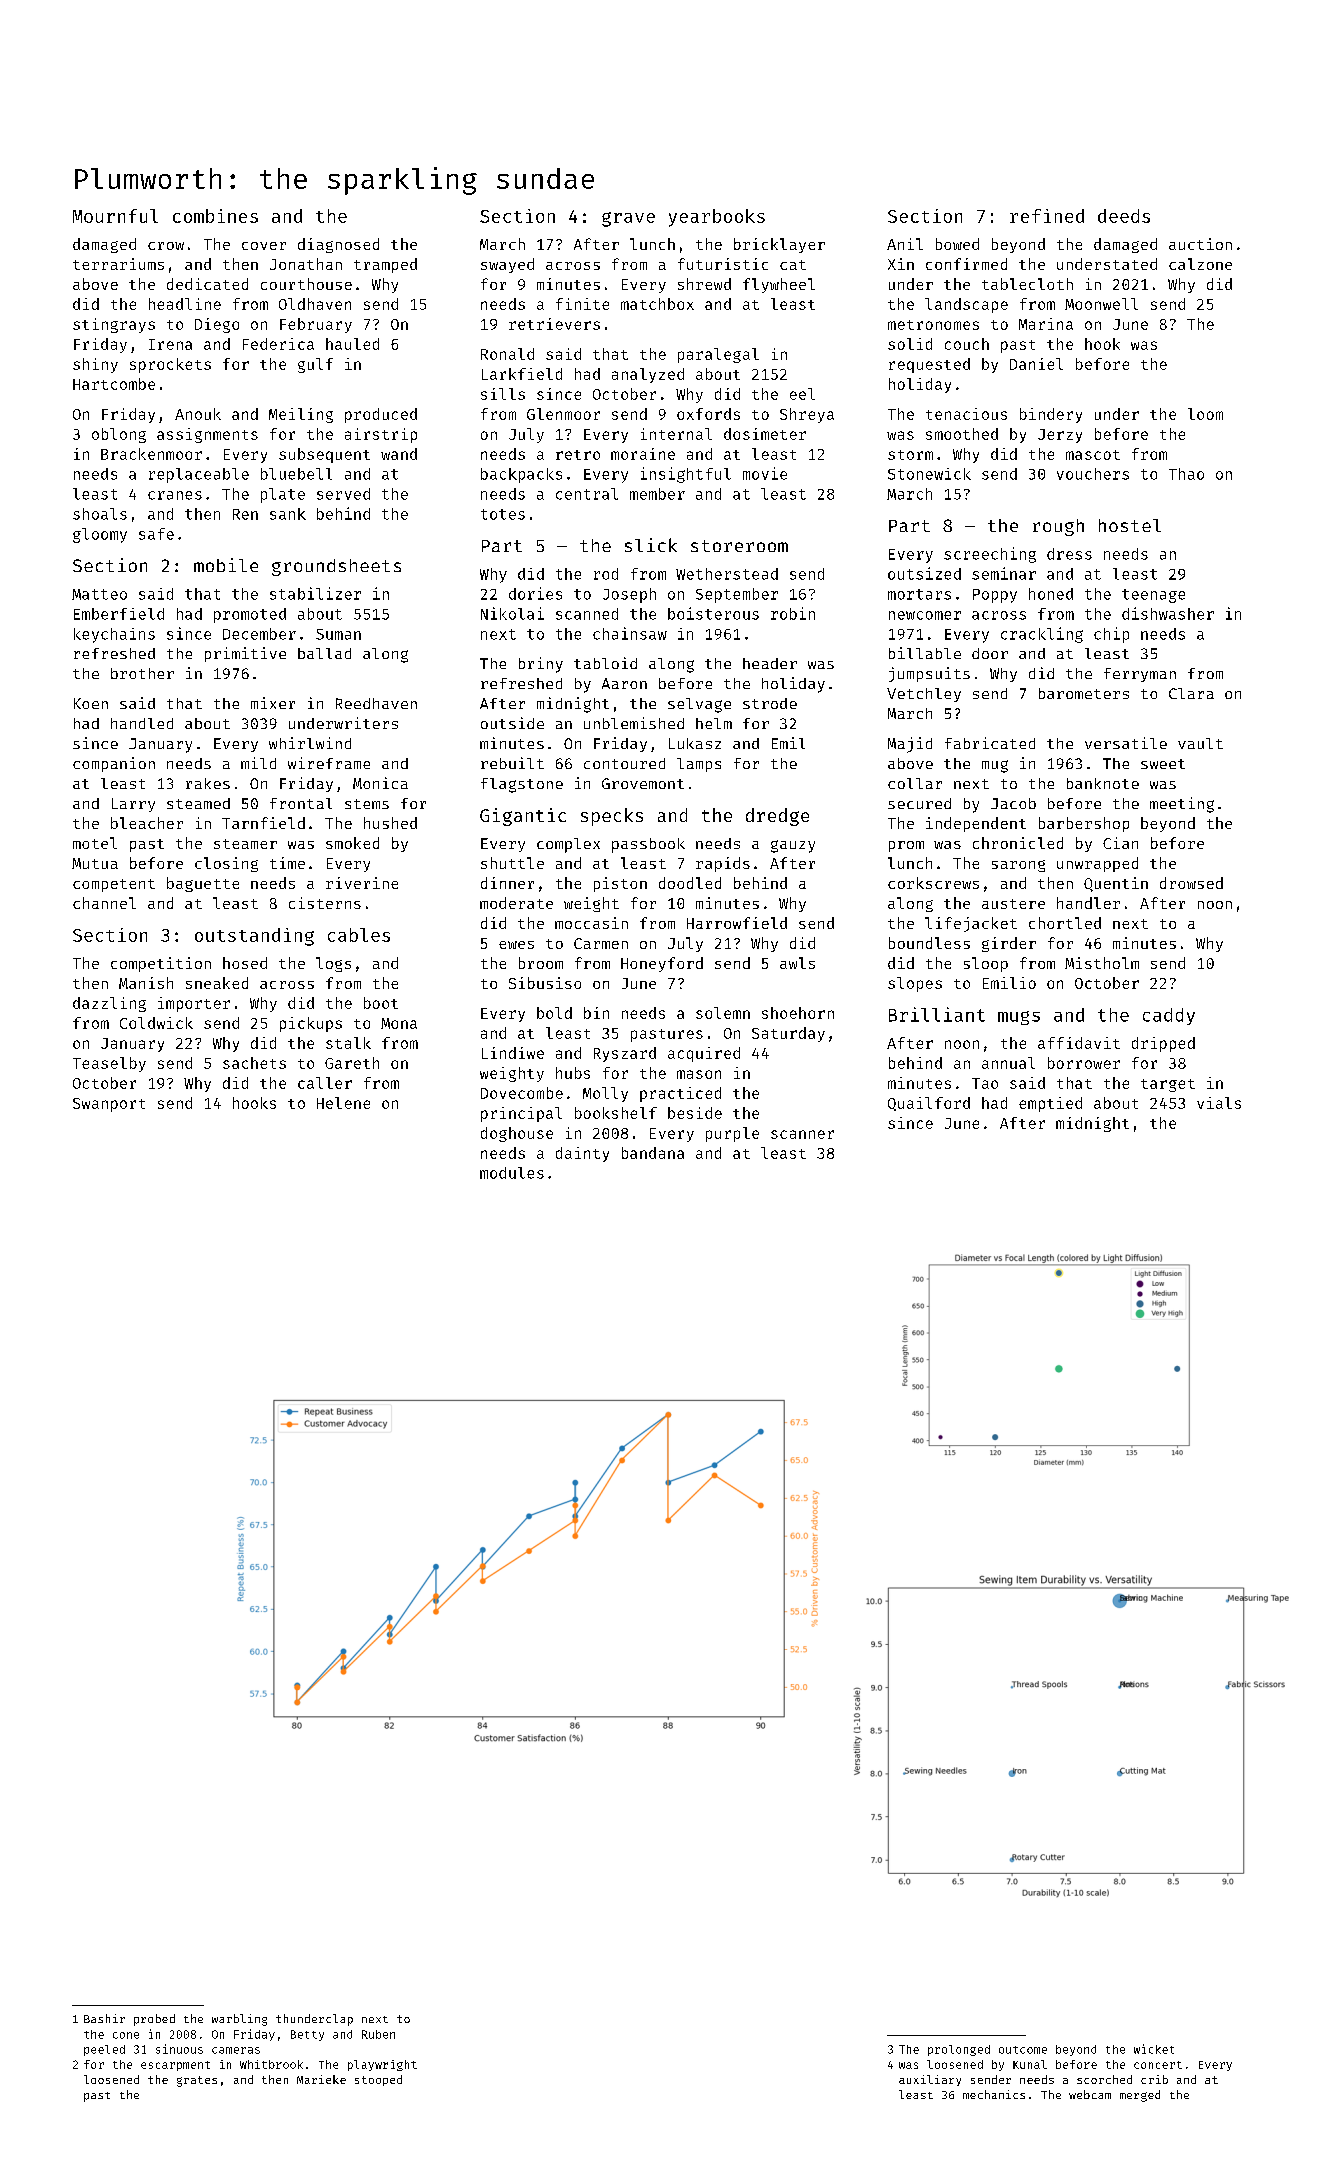 The image size is (1317, 2169). Describe the element at coordinates (699, 705) in the document. I see `selvage` at that location.
